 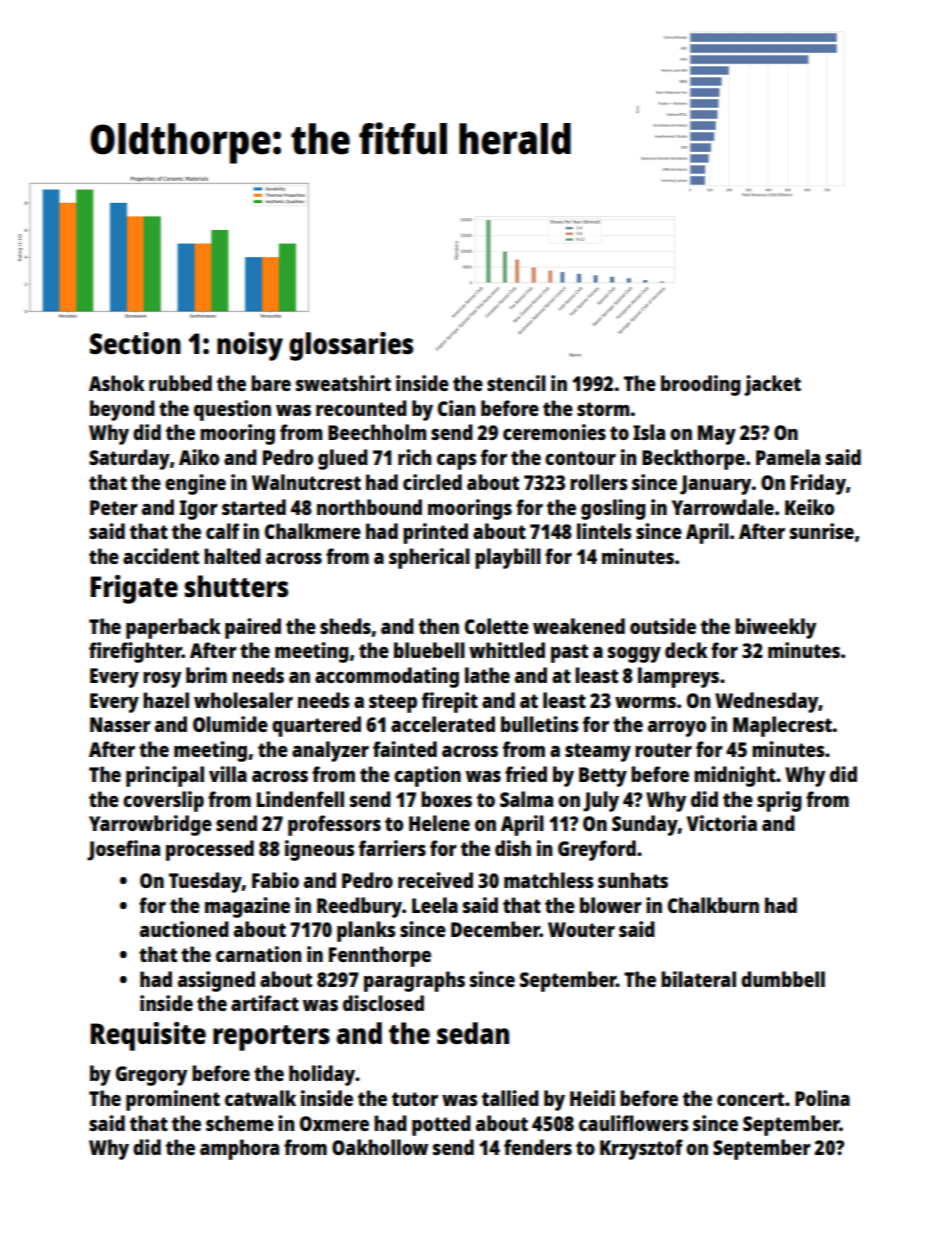 What do you see at coordinates (271, 1038) in the document?
I see `reporters` at bounding box center [271, 1038].
